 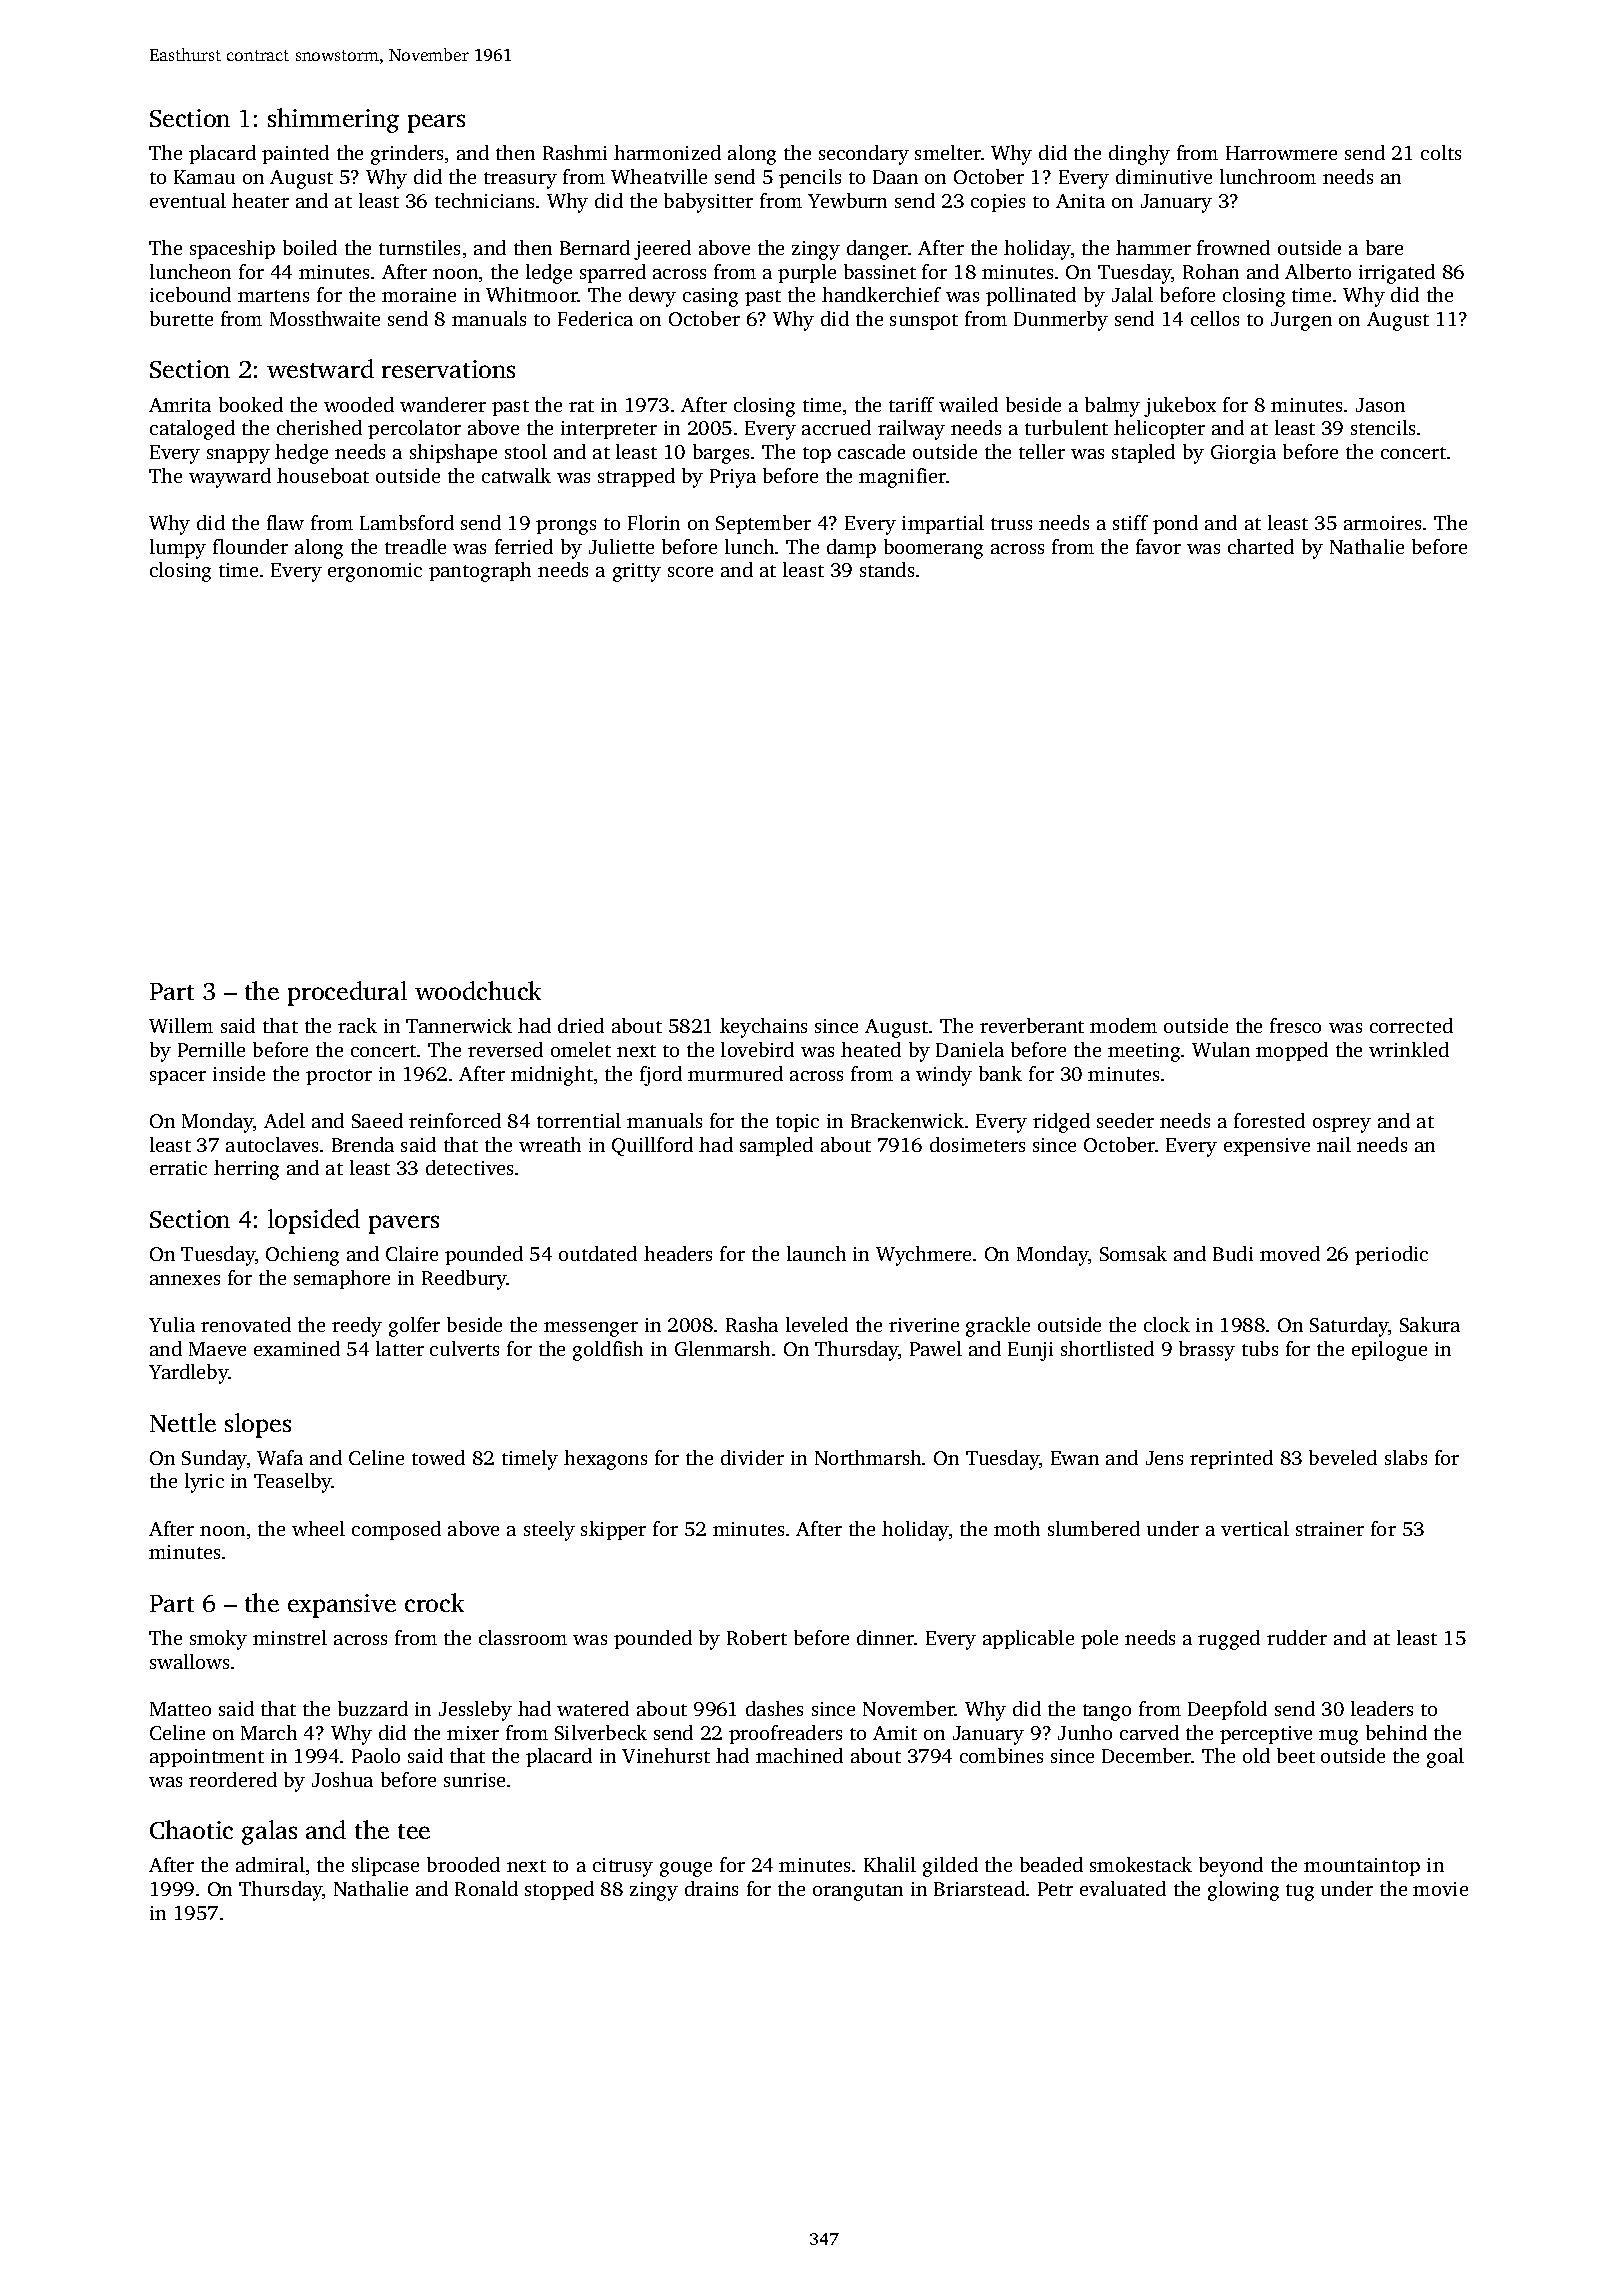 What do you see at coordinates (1261, 546) in the screenshot?
I see `charted` at bounding box center [1261, 546].
